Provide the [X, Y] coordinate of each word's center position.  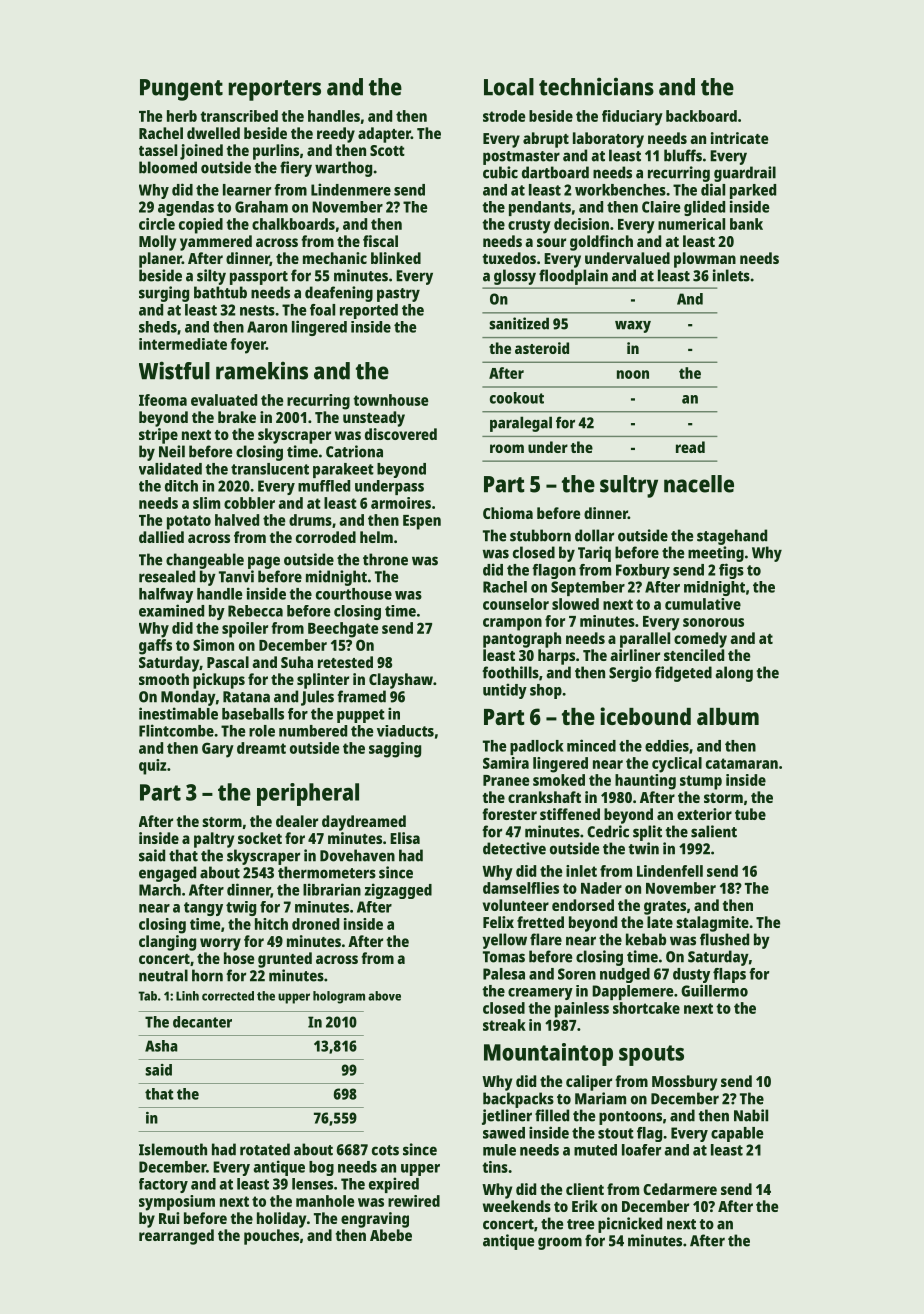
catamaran [742, 763]
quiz [153, 767]
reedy [336, 135]
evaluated [224, 400]
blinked [396, 258]
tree [580, 1224]
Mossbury [684, 1083]
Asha [161, 1046]
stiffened [570, 814]
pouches [271, 1237]
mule [499, 1150]
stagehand [732, 537]
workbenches [620, 190]
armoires [401, 503]
